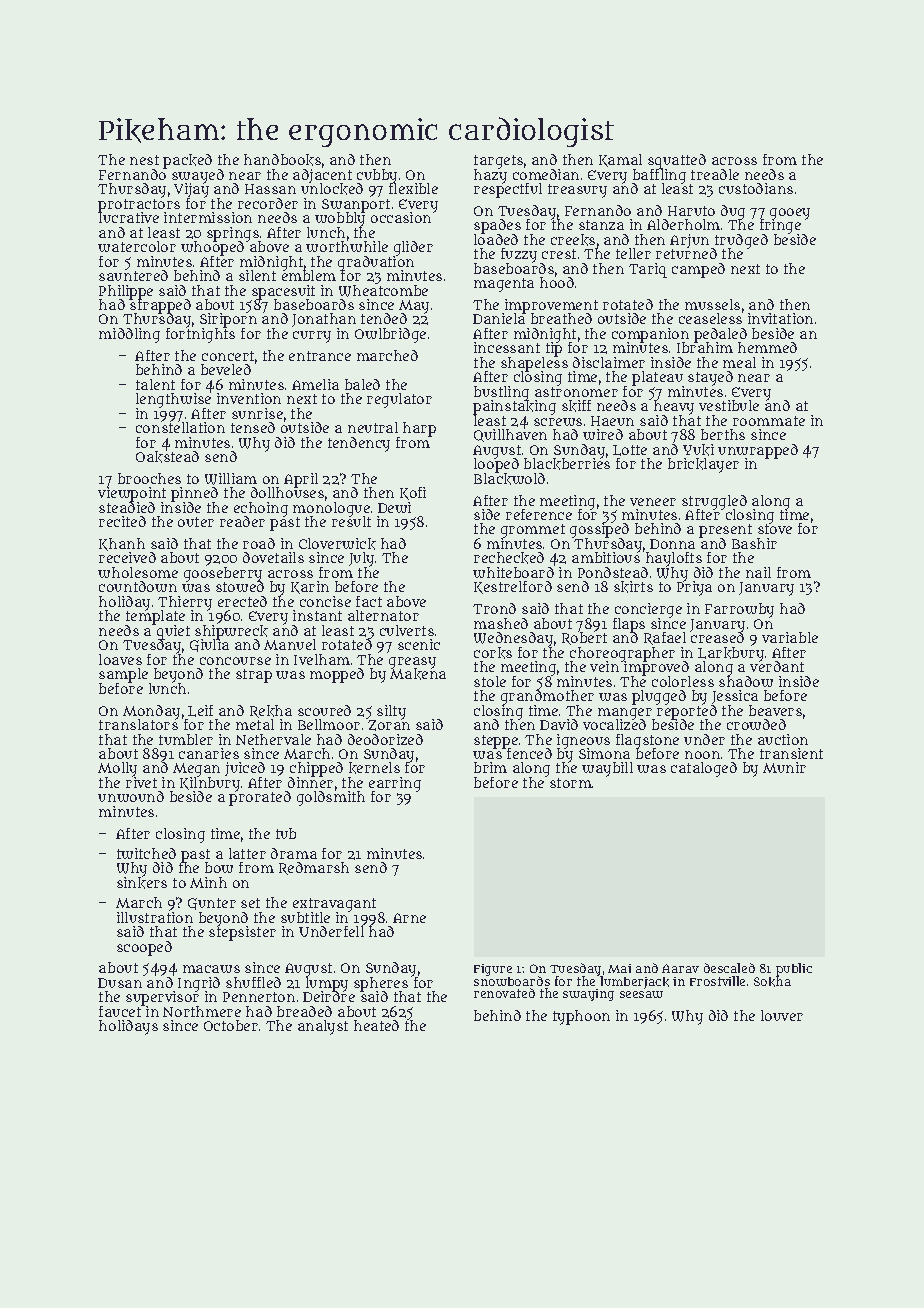 The height and width of the screenshot is (1308, 924). I want to click on Kamal, so click(620, 160).
